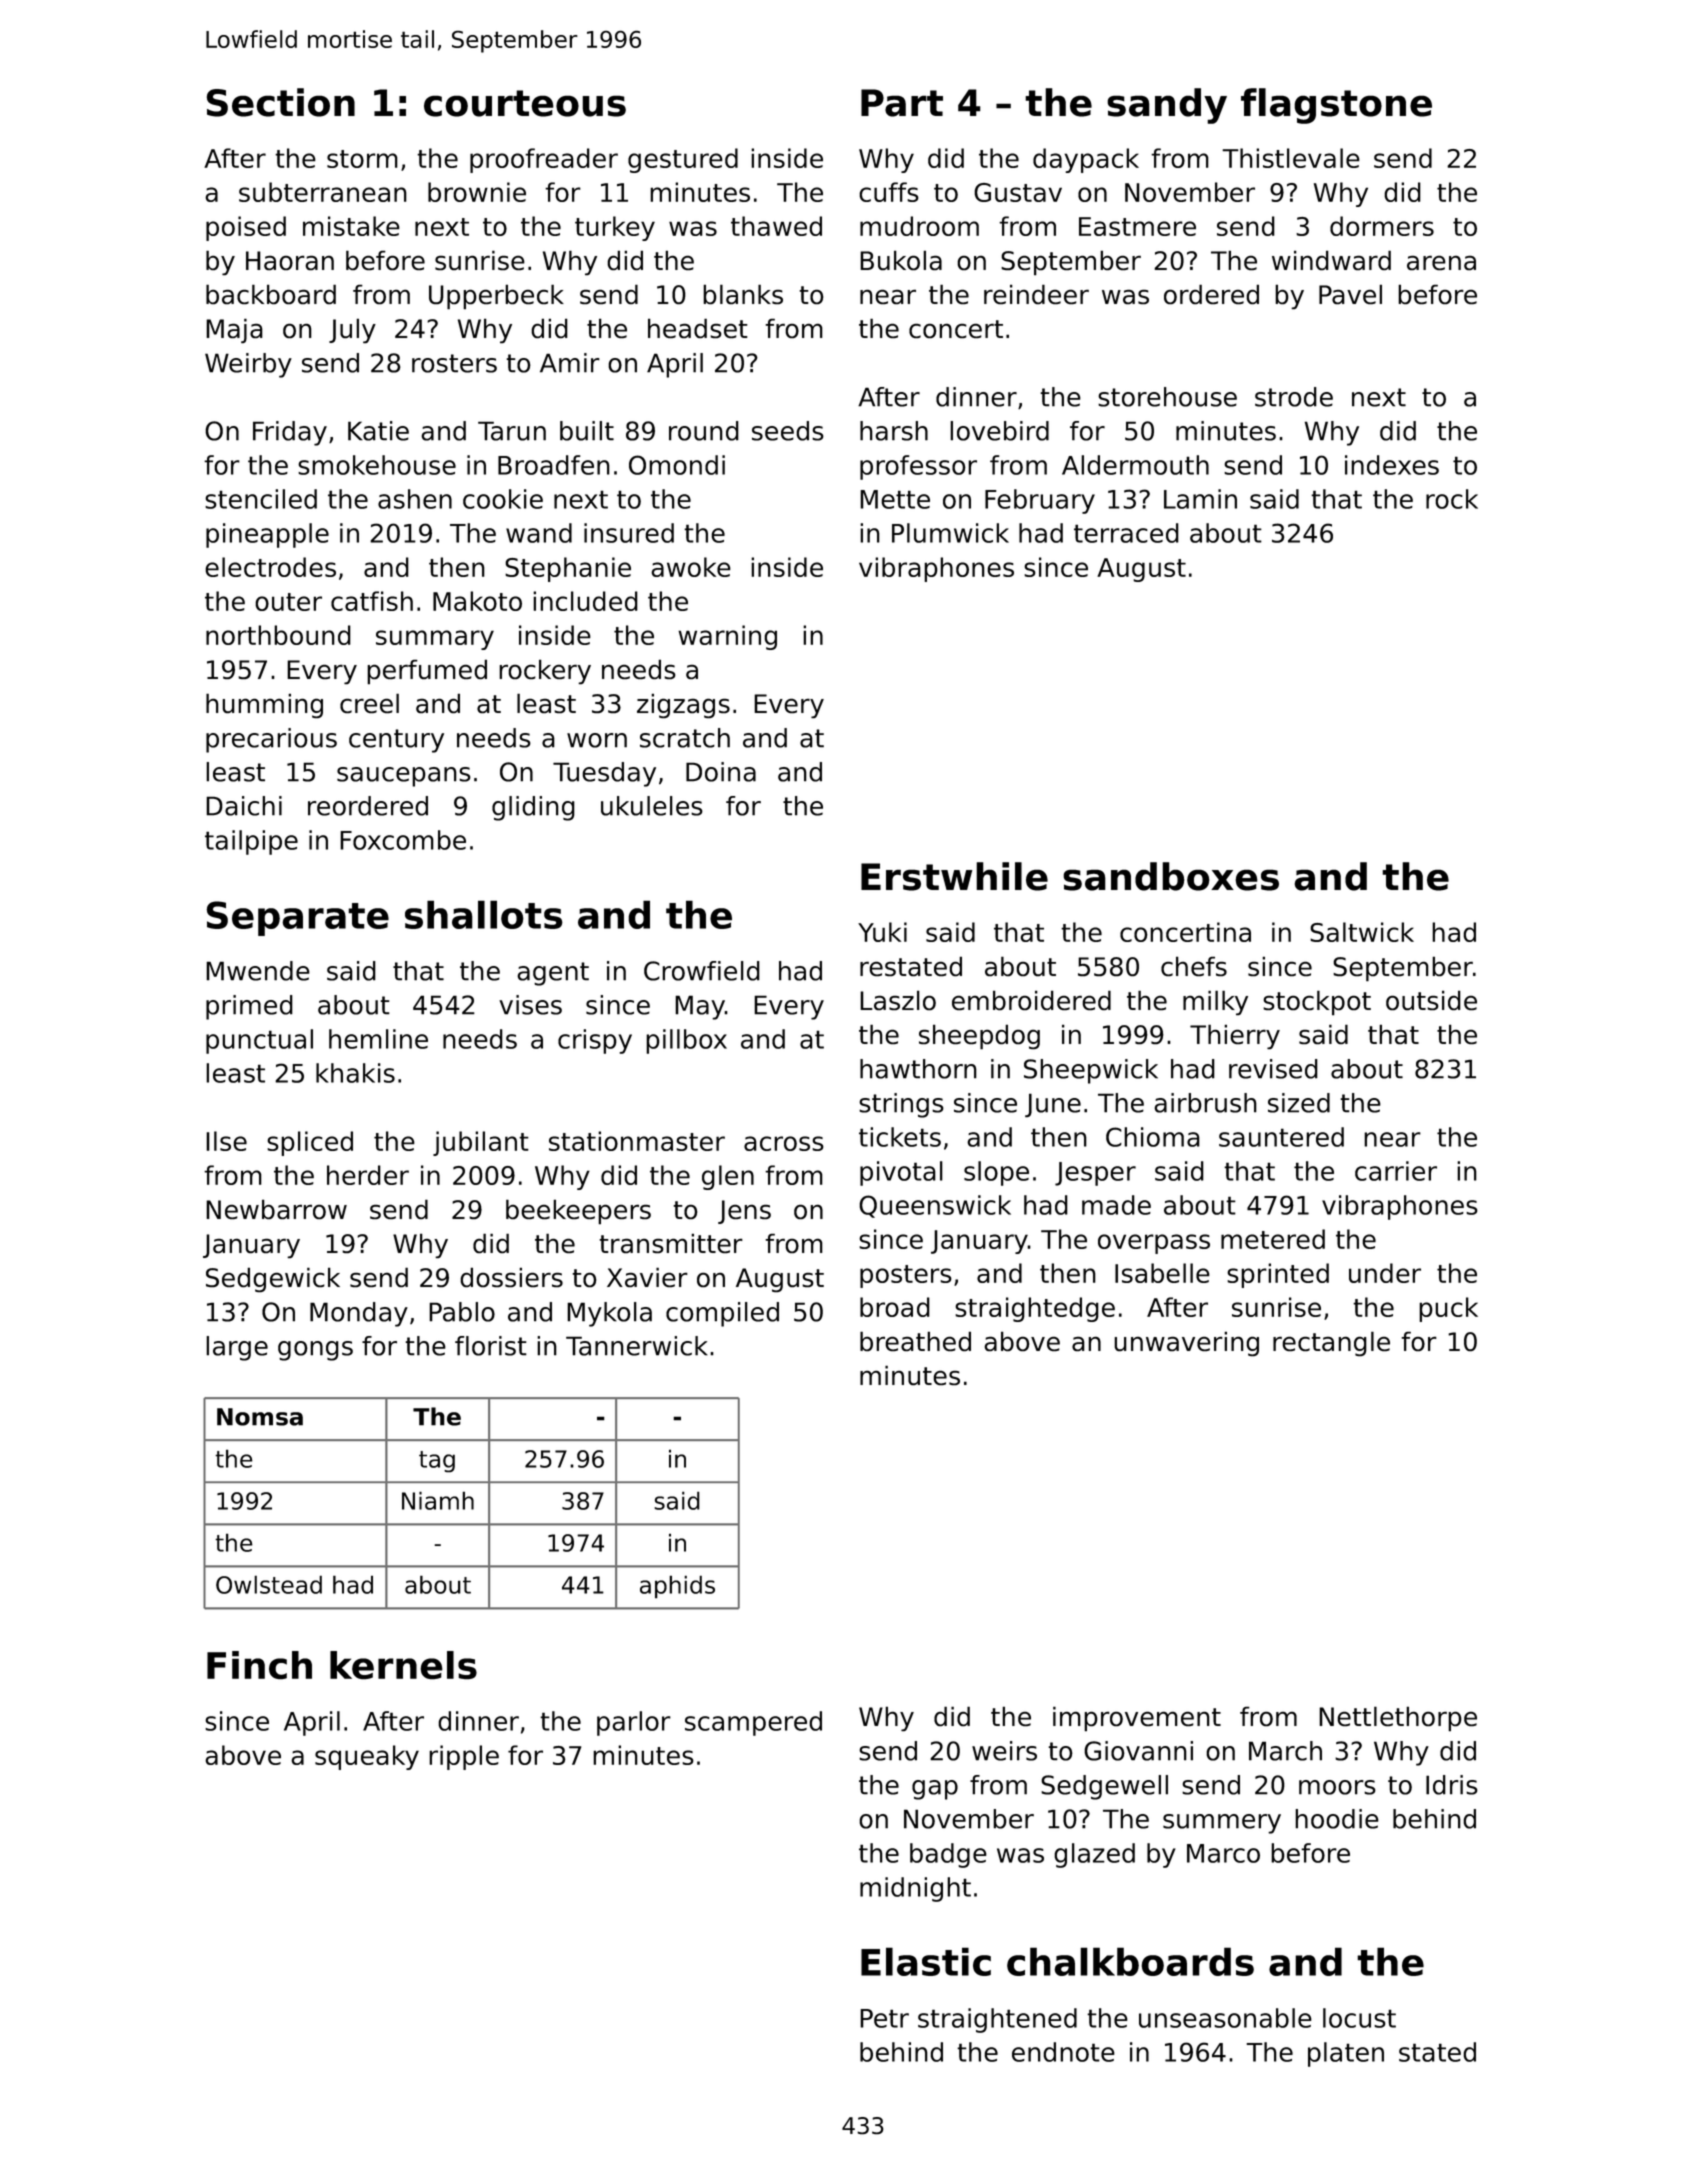 This document has height=2178, width=1683. What do you see at coordinates (367, 1757) in the document?
I see `squeaky` at bounding box center [367, 1757].
